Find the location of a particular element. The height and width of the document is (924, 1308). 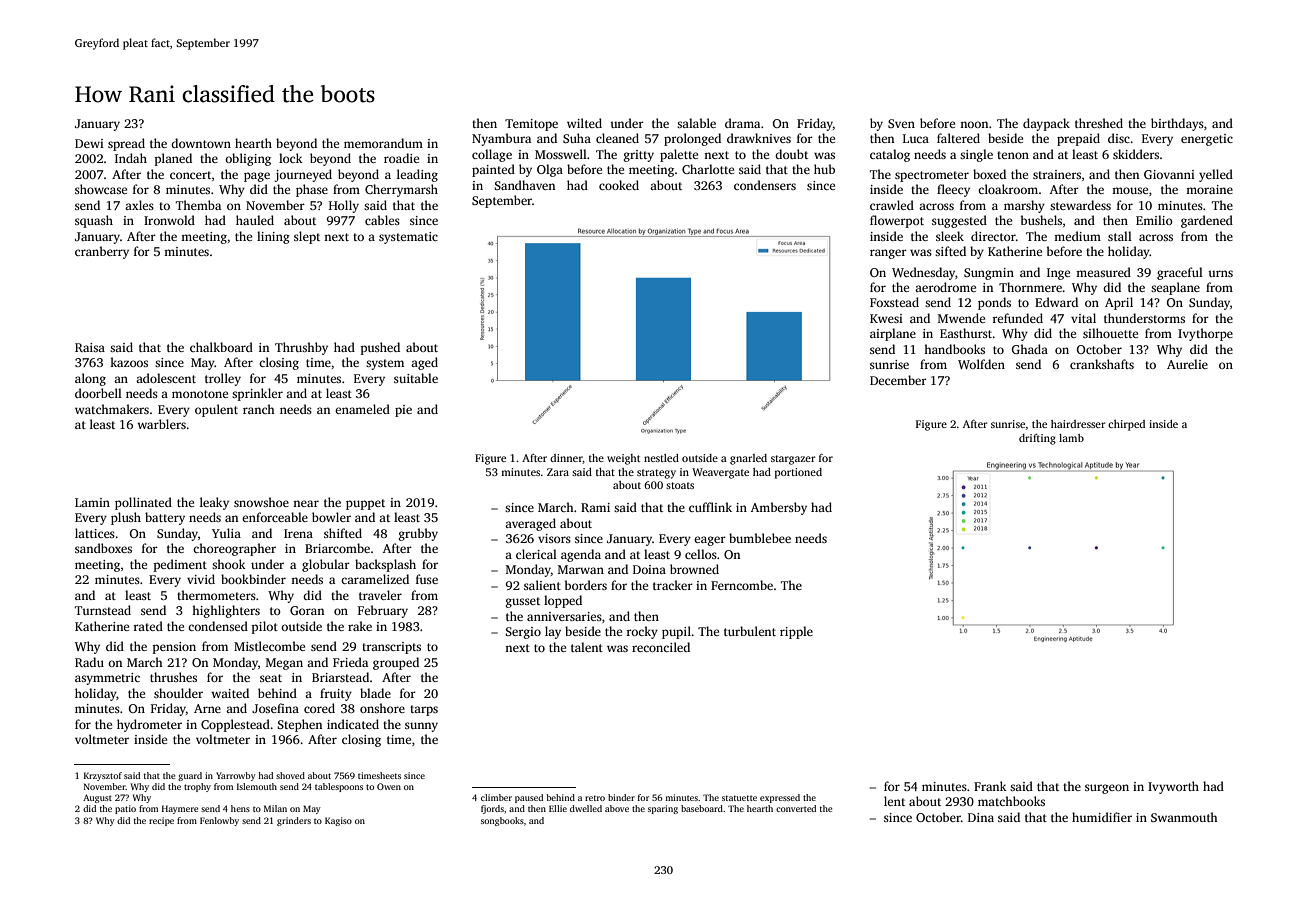

lock is located at coordinates (291, 158).
